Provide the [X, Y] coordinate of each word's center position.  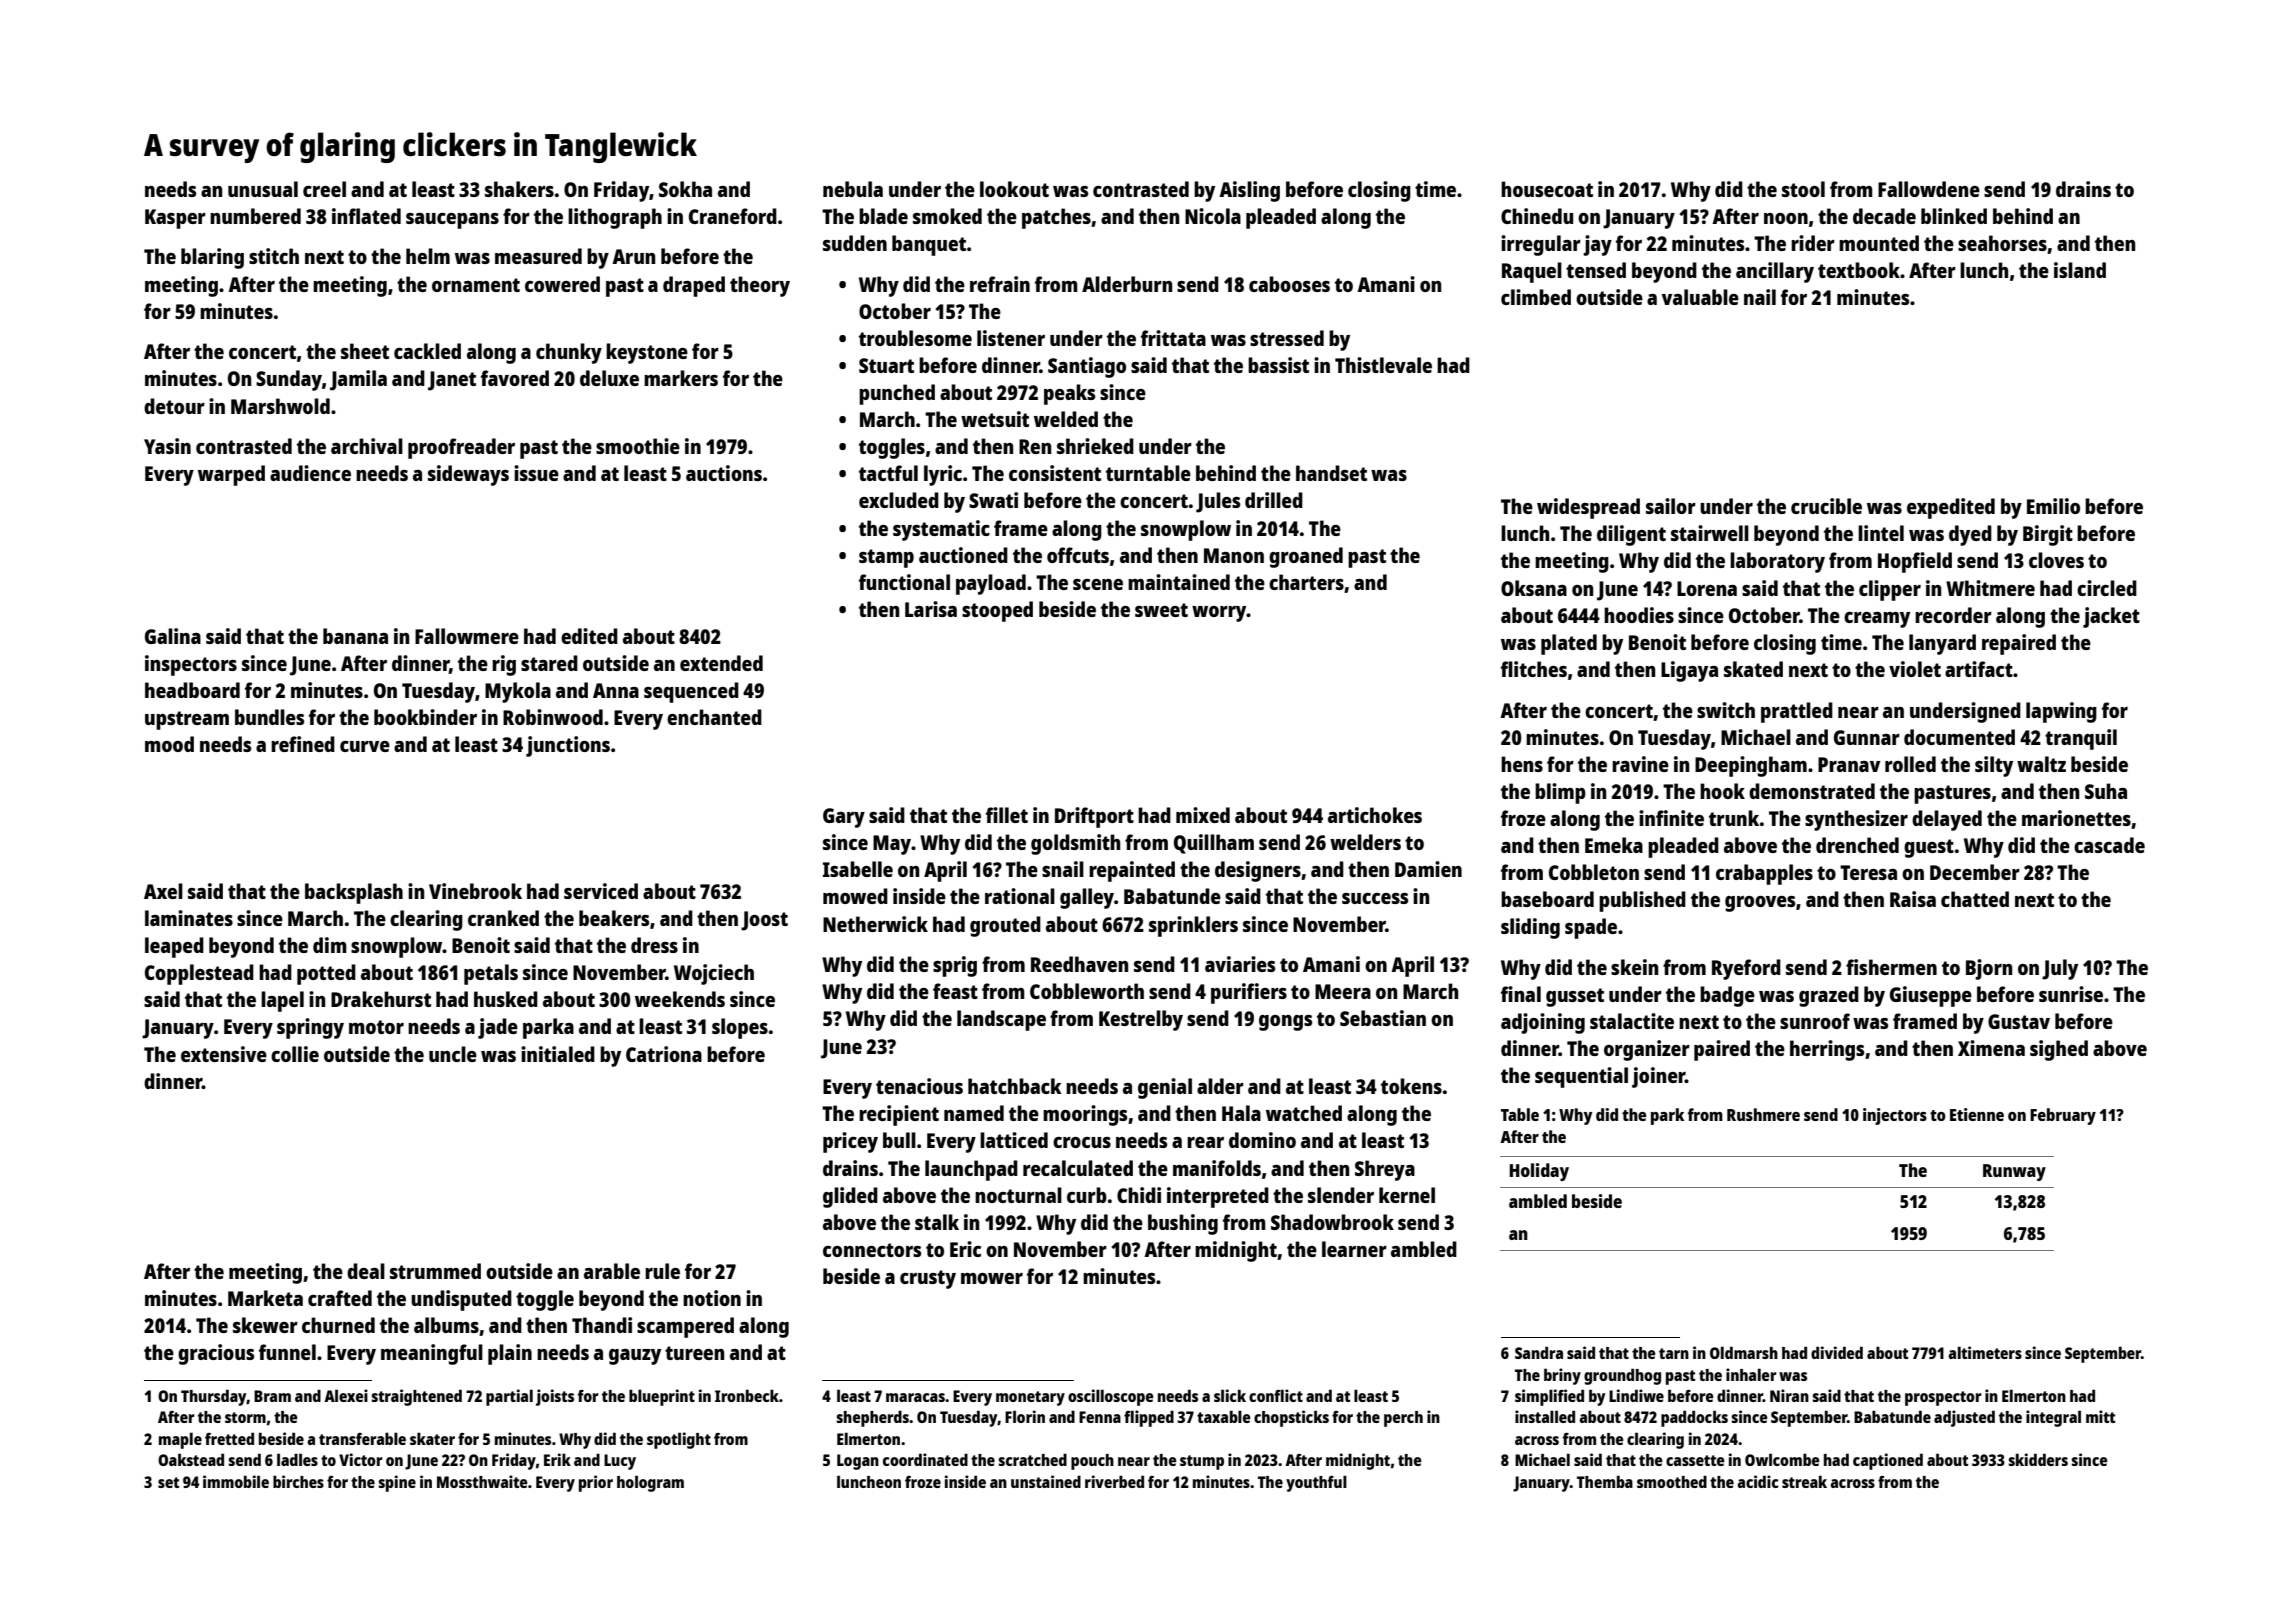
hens [1522, 764]
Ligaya [1689, 671]
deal [366, 1271]
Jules [1218, 502]
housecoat [1547, 189]
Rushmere [1763, 1114]
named [974, 1113]
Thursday [214, 1397]
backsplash [354, 893]
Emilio [2053, 506]
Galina [173, 636]
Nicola [1213, 216]
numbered [255, 216]
